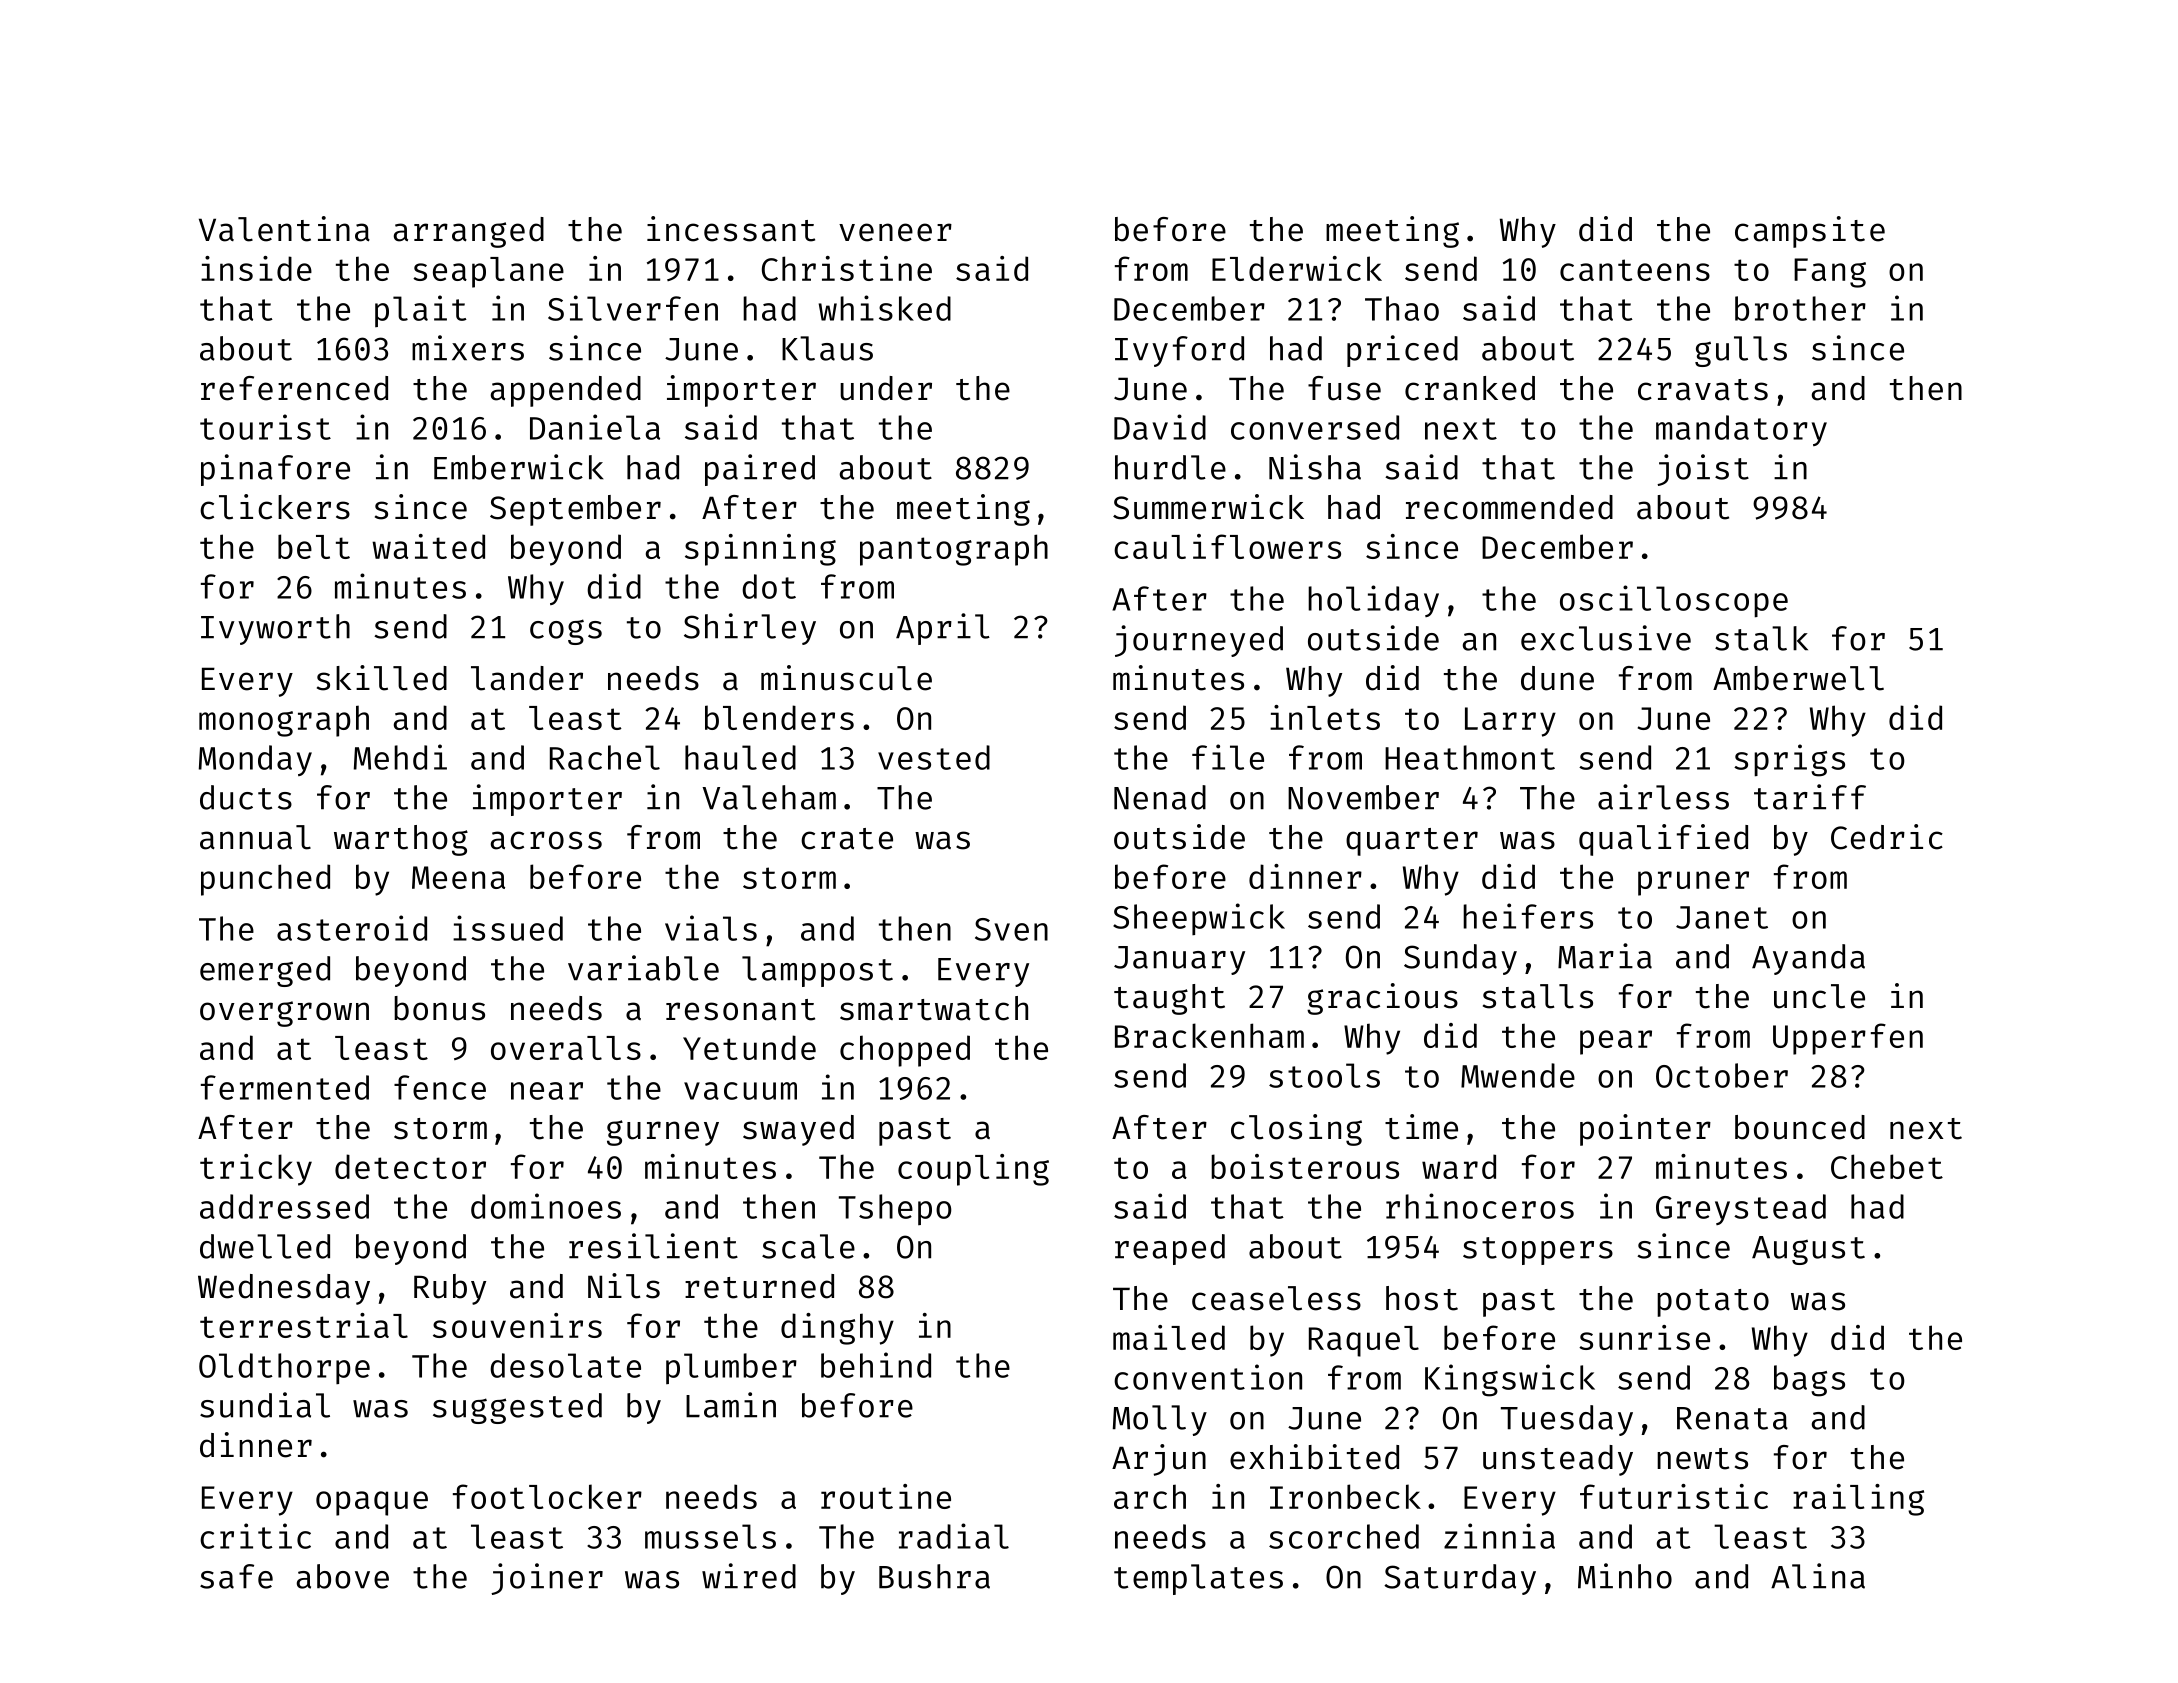 This document has height=1683, width=2178. I want to click on coupling, so click(973, 1170).
